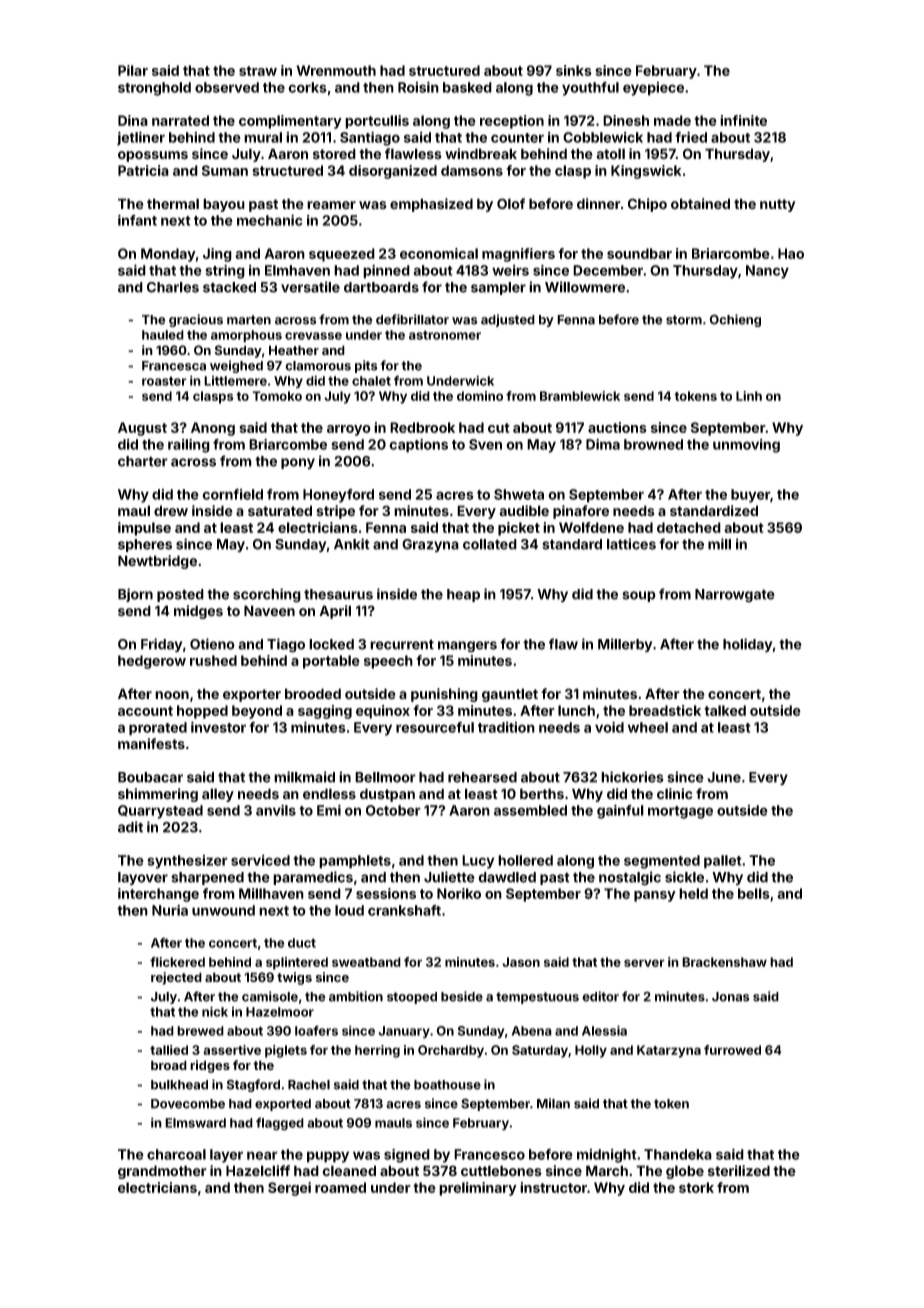 Image resolution: width=924 pixels, height=1308 pixels. What do you see at coordinates (791, 253) in the screenshot?
I see `Hao` at bounding box center [791, 253].
